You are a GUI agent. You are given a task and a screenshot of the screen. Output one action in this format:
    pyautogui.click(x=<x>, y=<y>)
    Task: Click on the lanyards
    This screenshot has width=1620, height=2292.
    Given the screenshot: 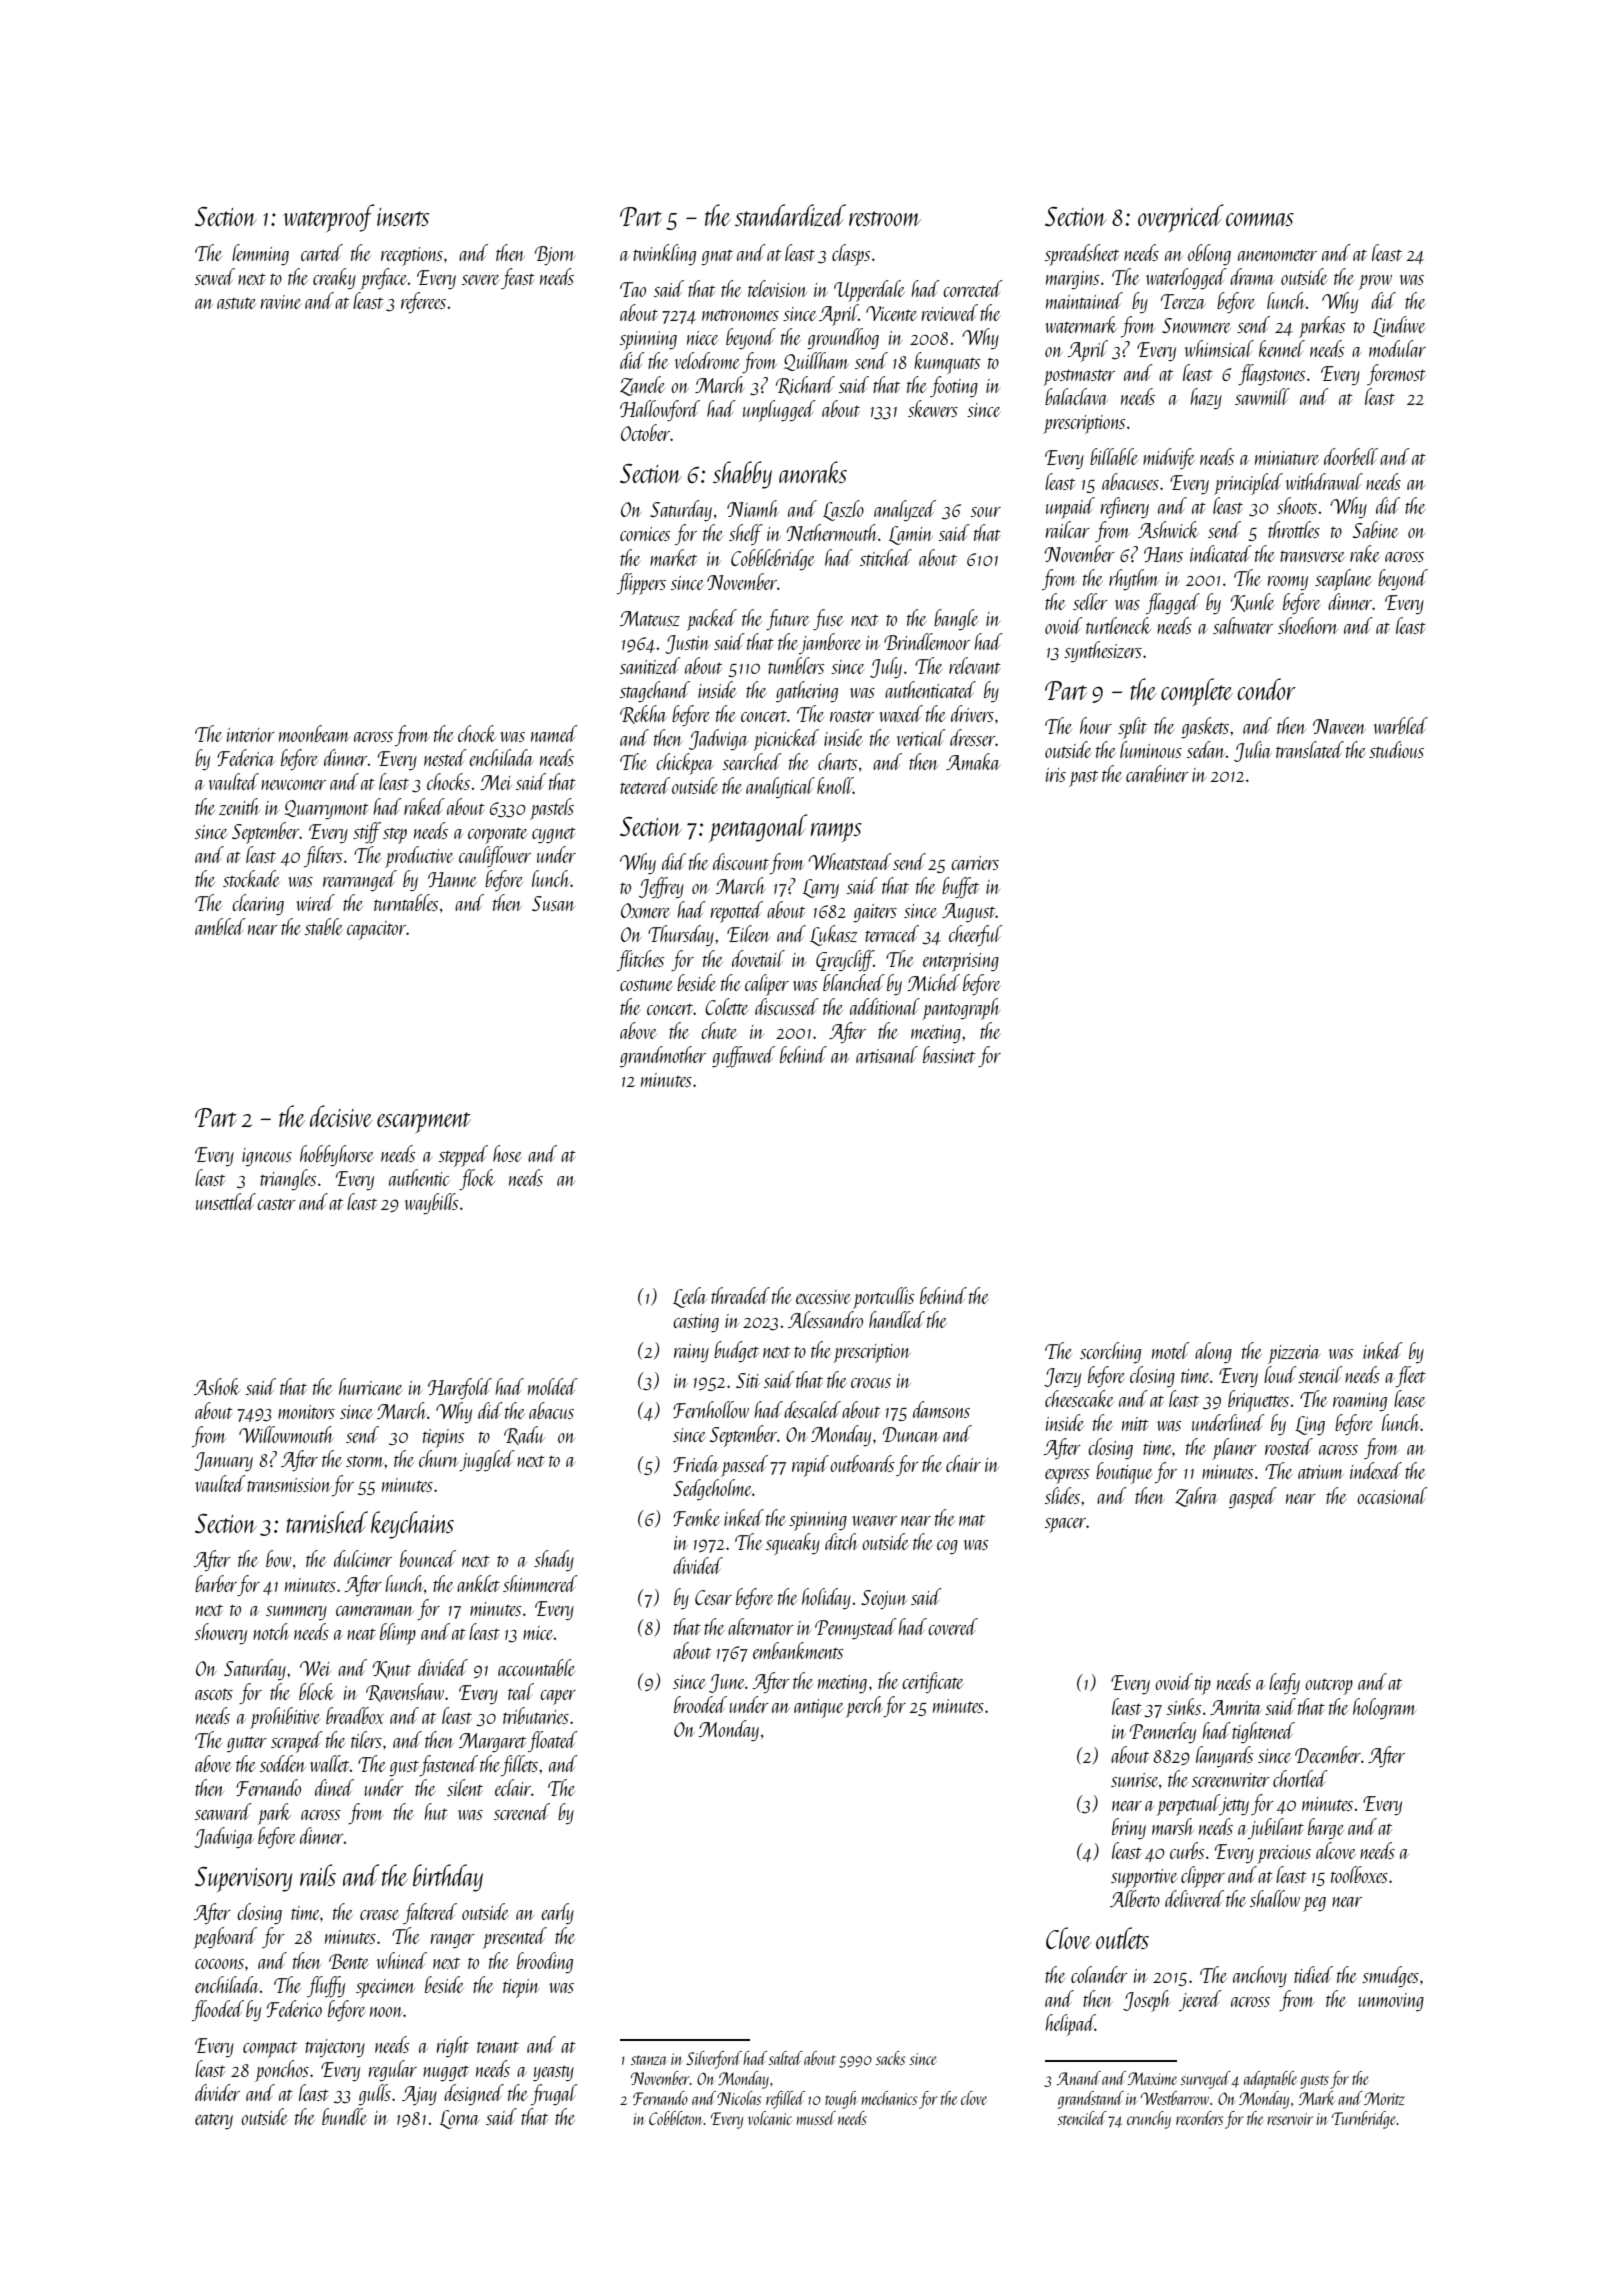 What is the action you would take?
    pyautogui.click(x=1224, y=1756)
